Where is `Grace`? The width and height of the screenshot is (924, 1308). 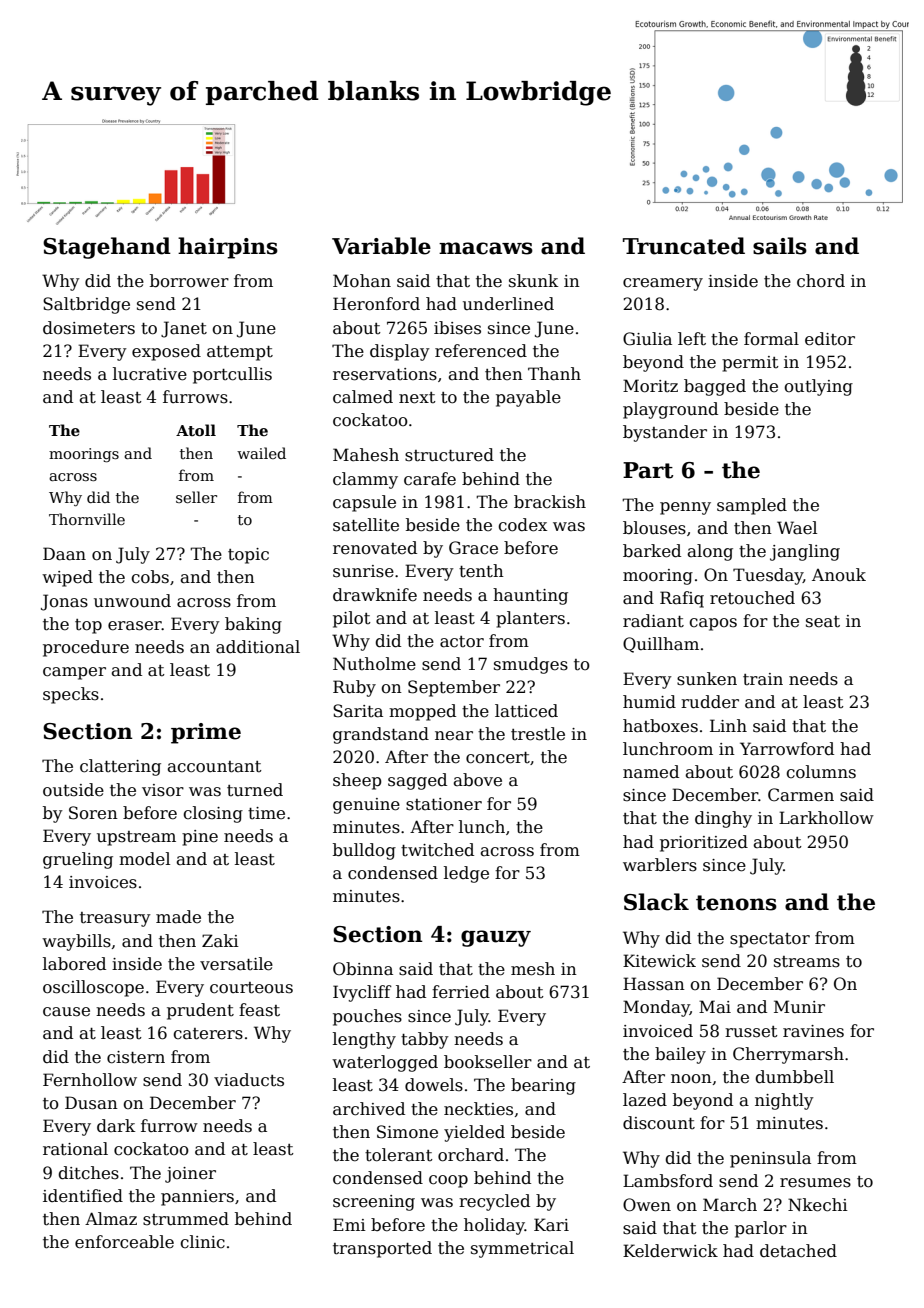
Grace is located at coordinates (473, 548).
